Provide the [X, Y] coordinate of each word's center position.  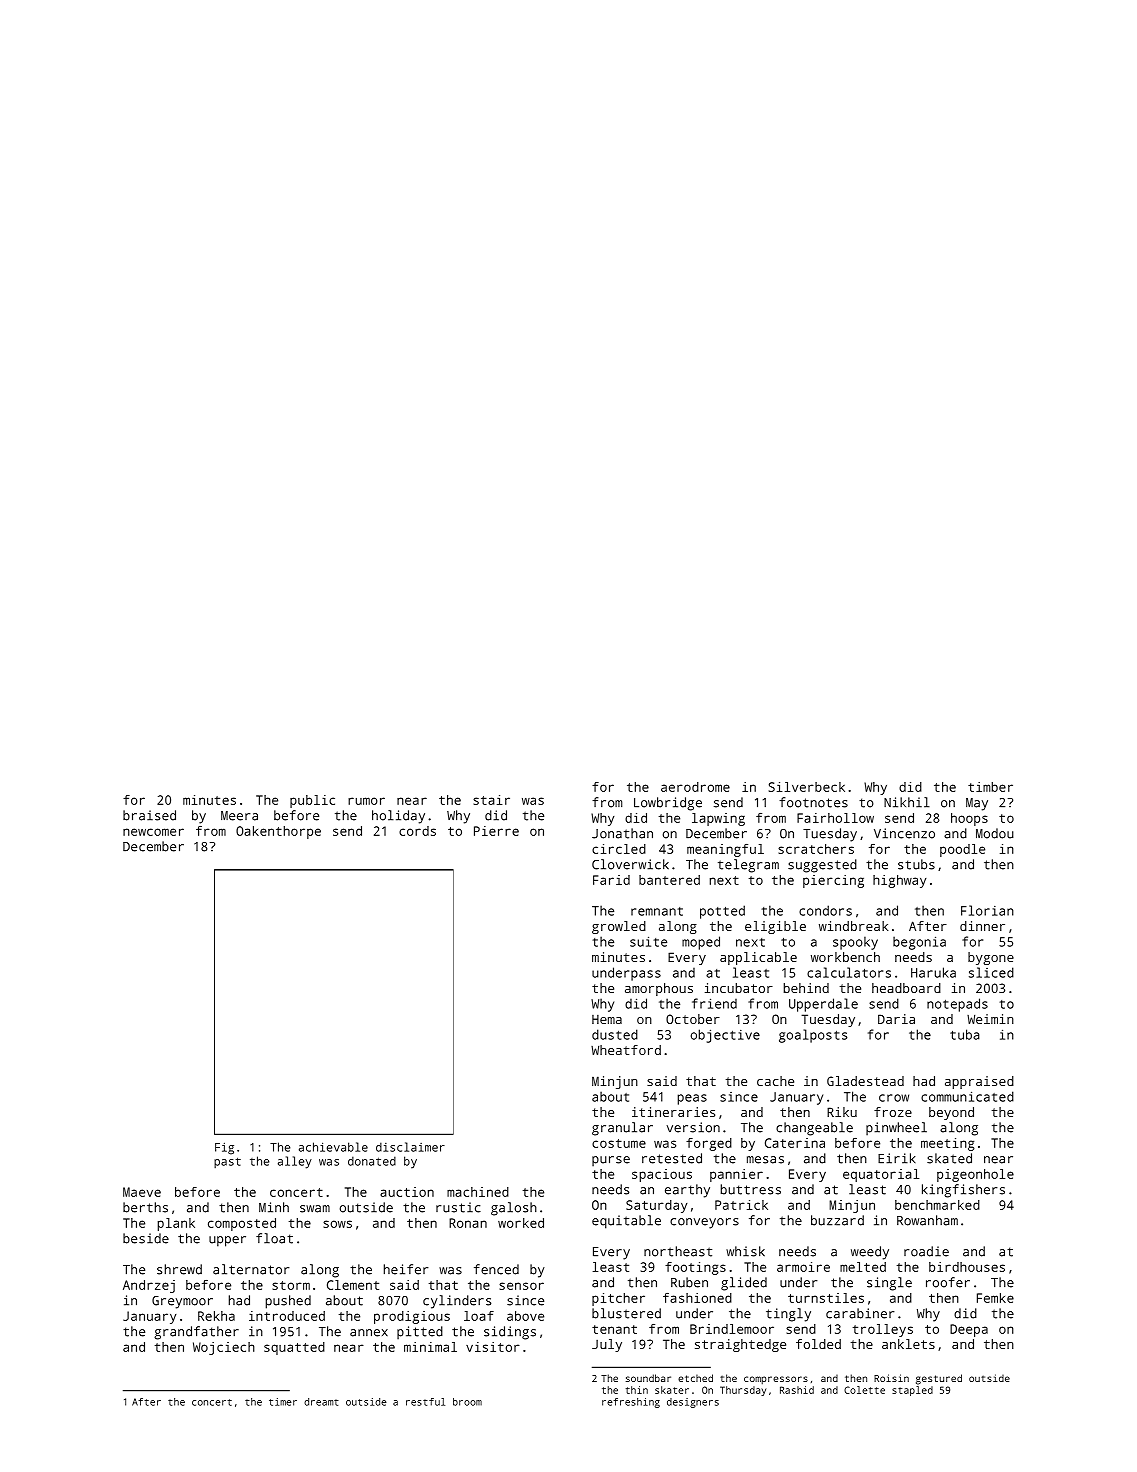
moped [701, 943]
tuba [965, 1034]
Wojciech [224, 1348]
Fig [224, 1148]
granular [622, 1129]
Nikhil [907, 802]
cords [417, 831]
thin [637, 1390]
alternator [251, 1269]
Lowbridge [668, 804]
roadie [926, 1251]
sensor [521, 1286]
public [312, 801]
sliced [991, 972]
